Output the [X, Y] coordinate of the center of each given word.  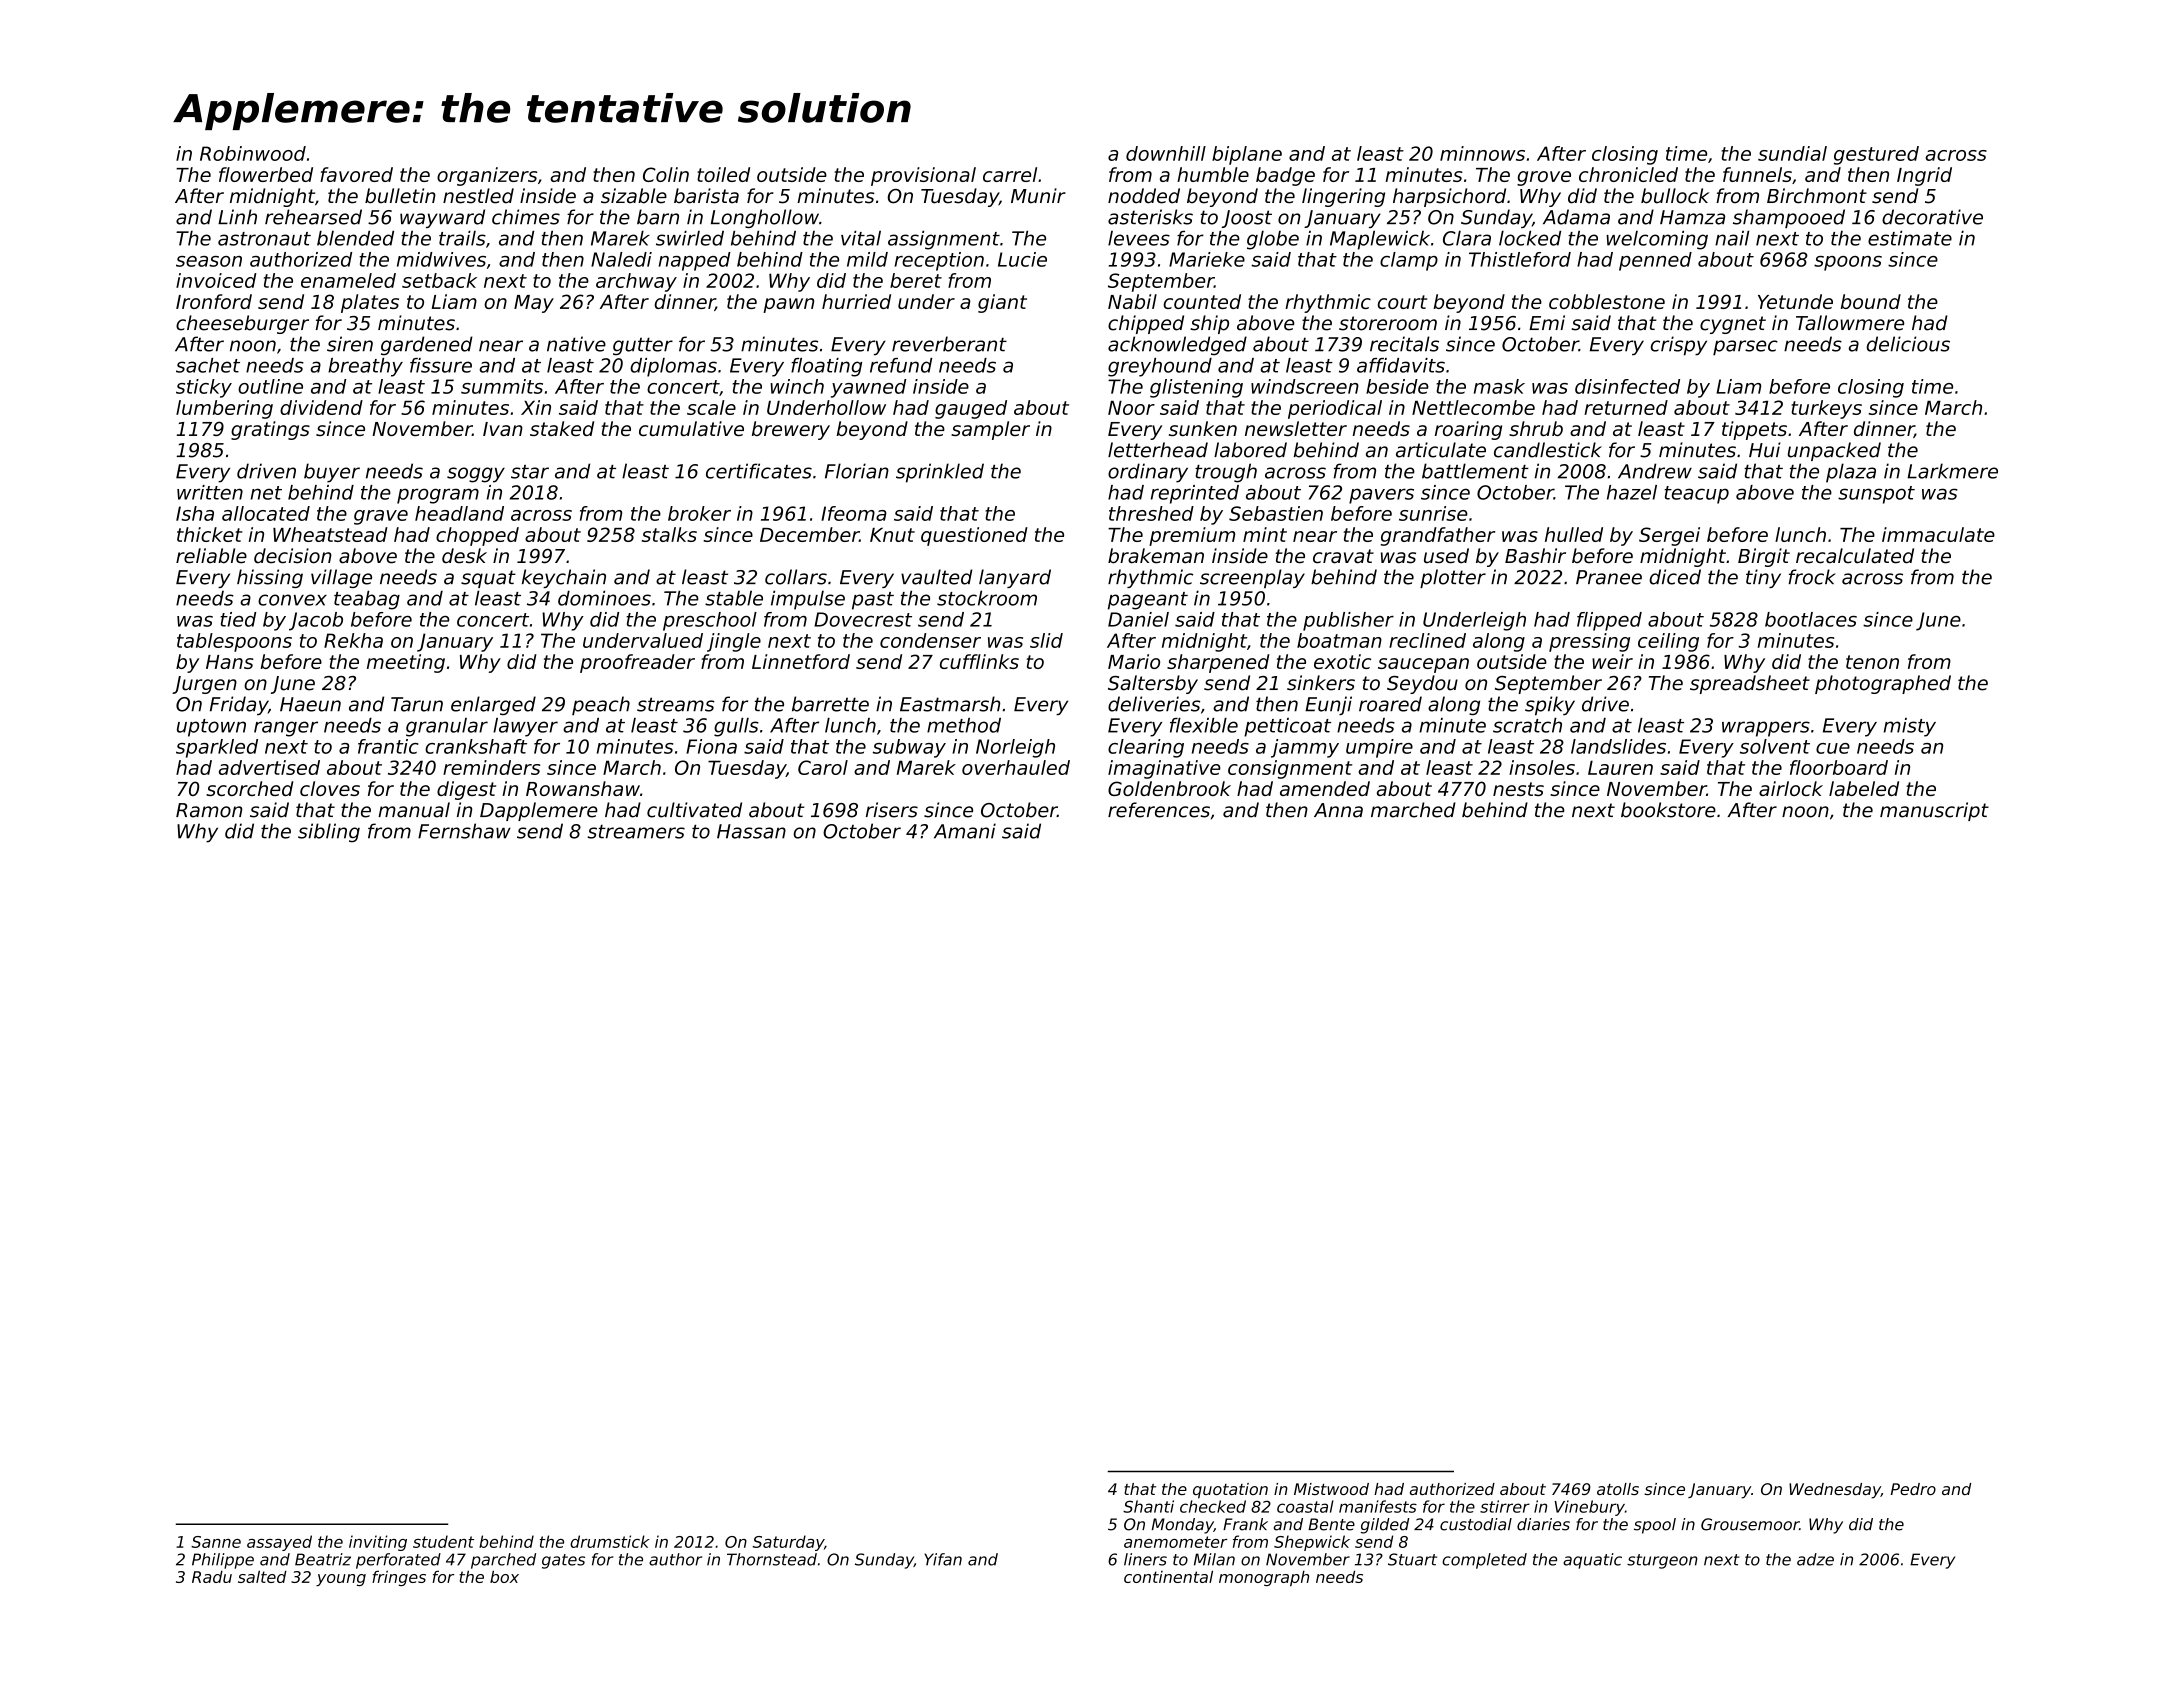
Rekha [353, 640]
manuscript [1934, 811]
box [504, 1576]
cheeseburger [242, 324]
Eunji [1328, 705]
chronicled [1628, 174]
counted [1202, 301]
